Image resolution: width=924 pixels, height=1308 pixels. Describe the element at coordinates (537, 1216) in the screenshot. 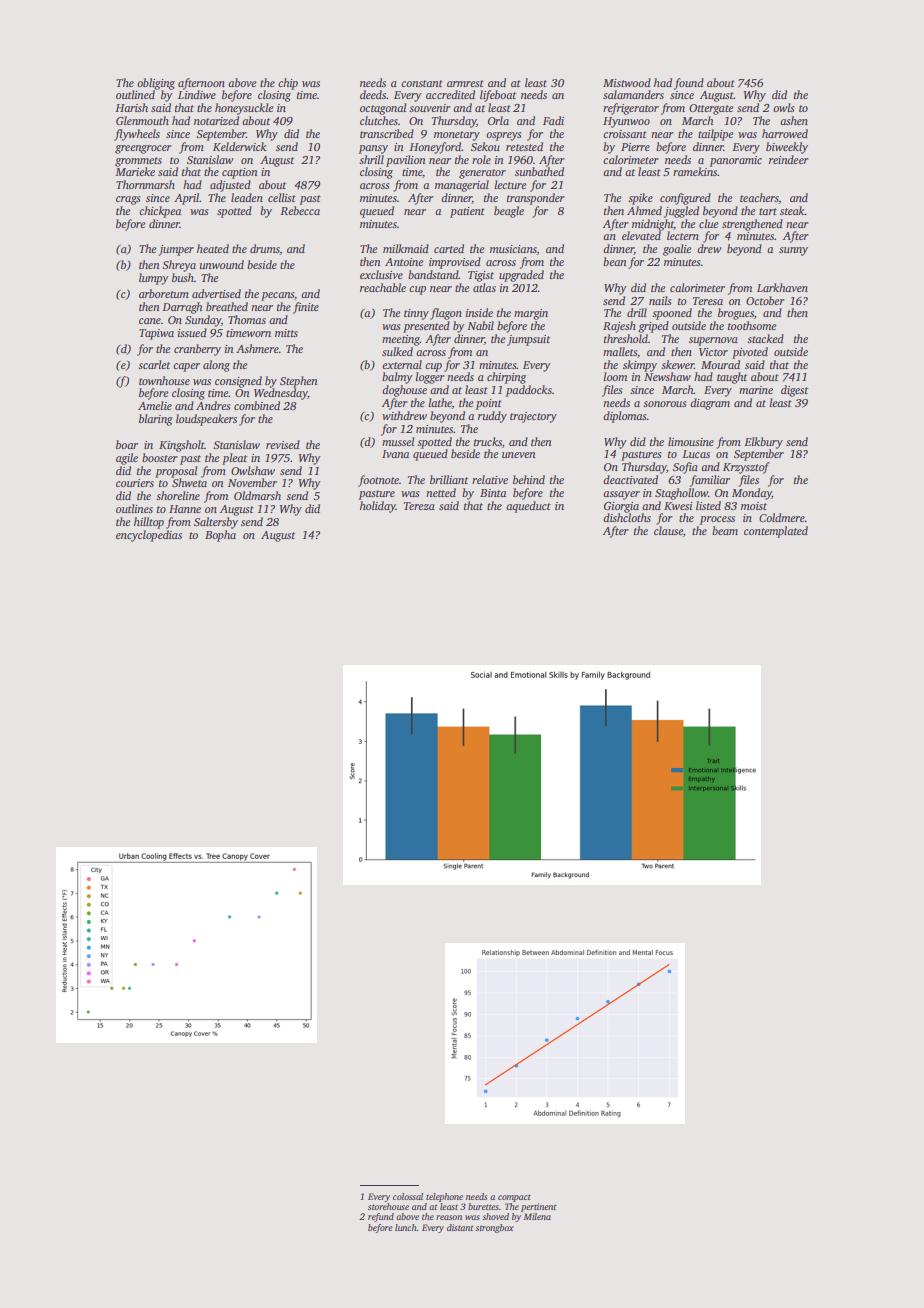

I see `Milena` at that location.
